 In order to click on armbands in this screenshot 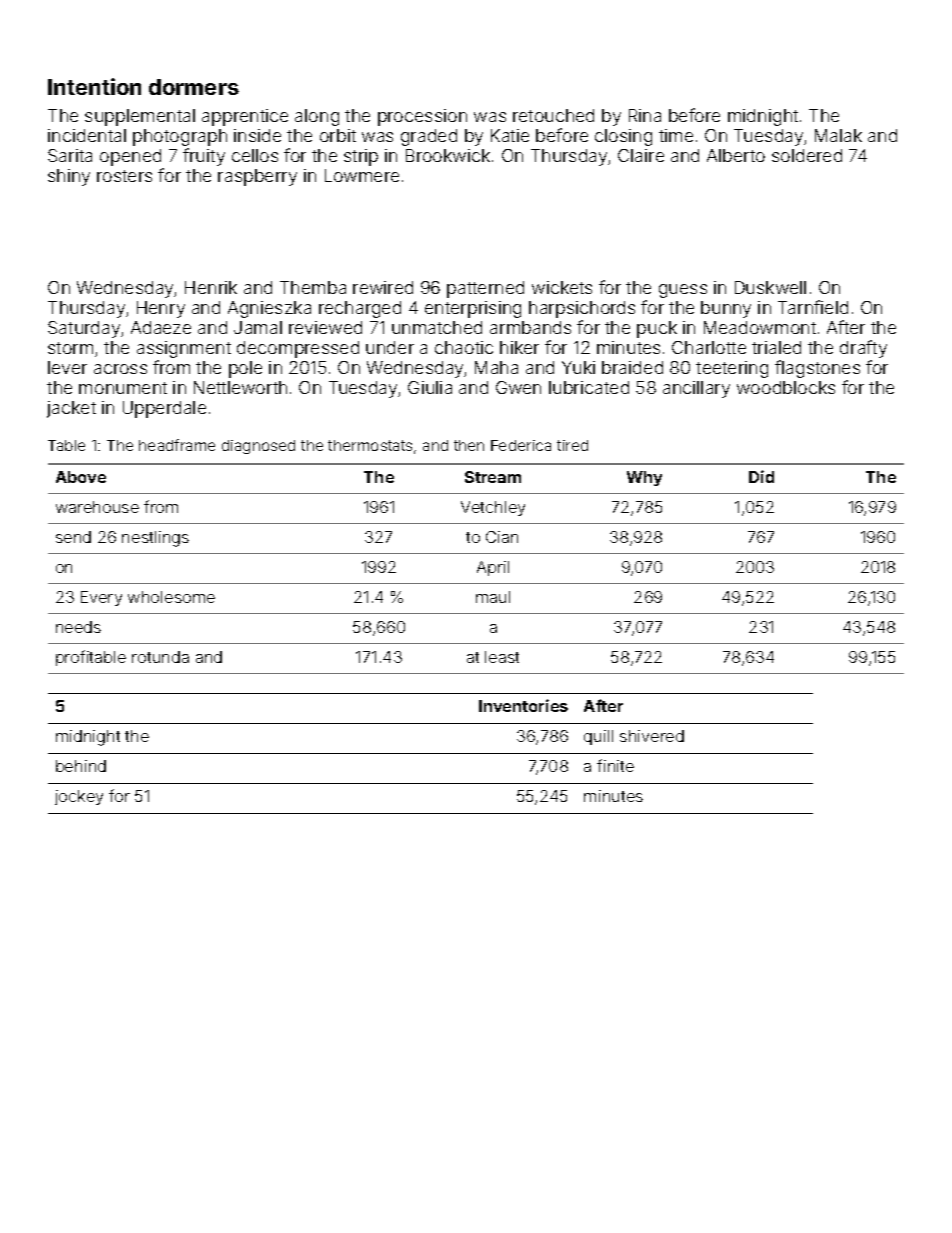, I will do `click(530, 327)`.
